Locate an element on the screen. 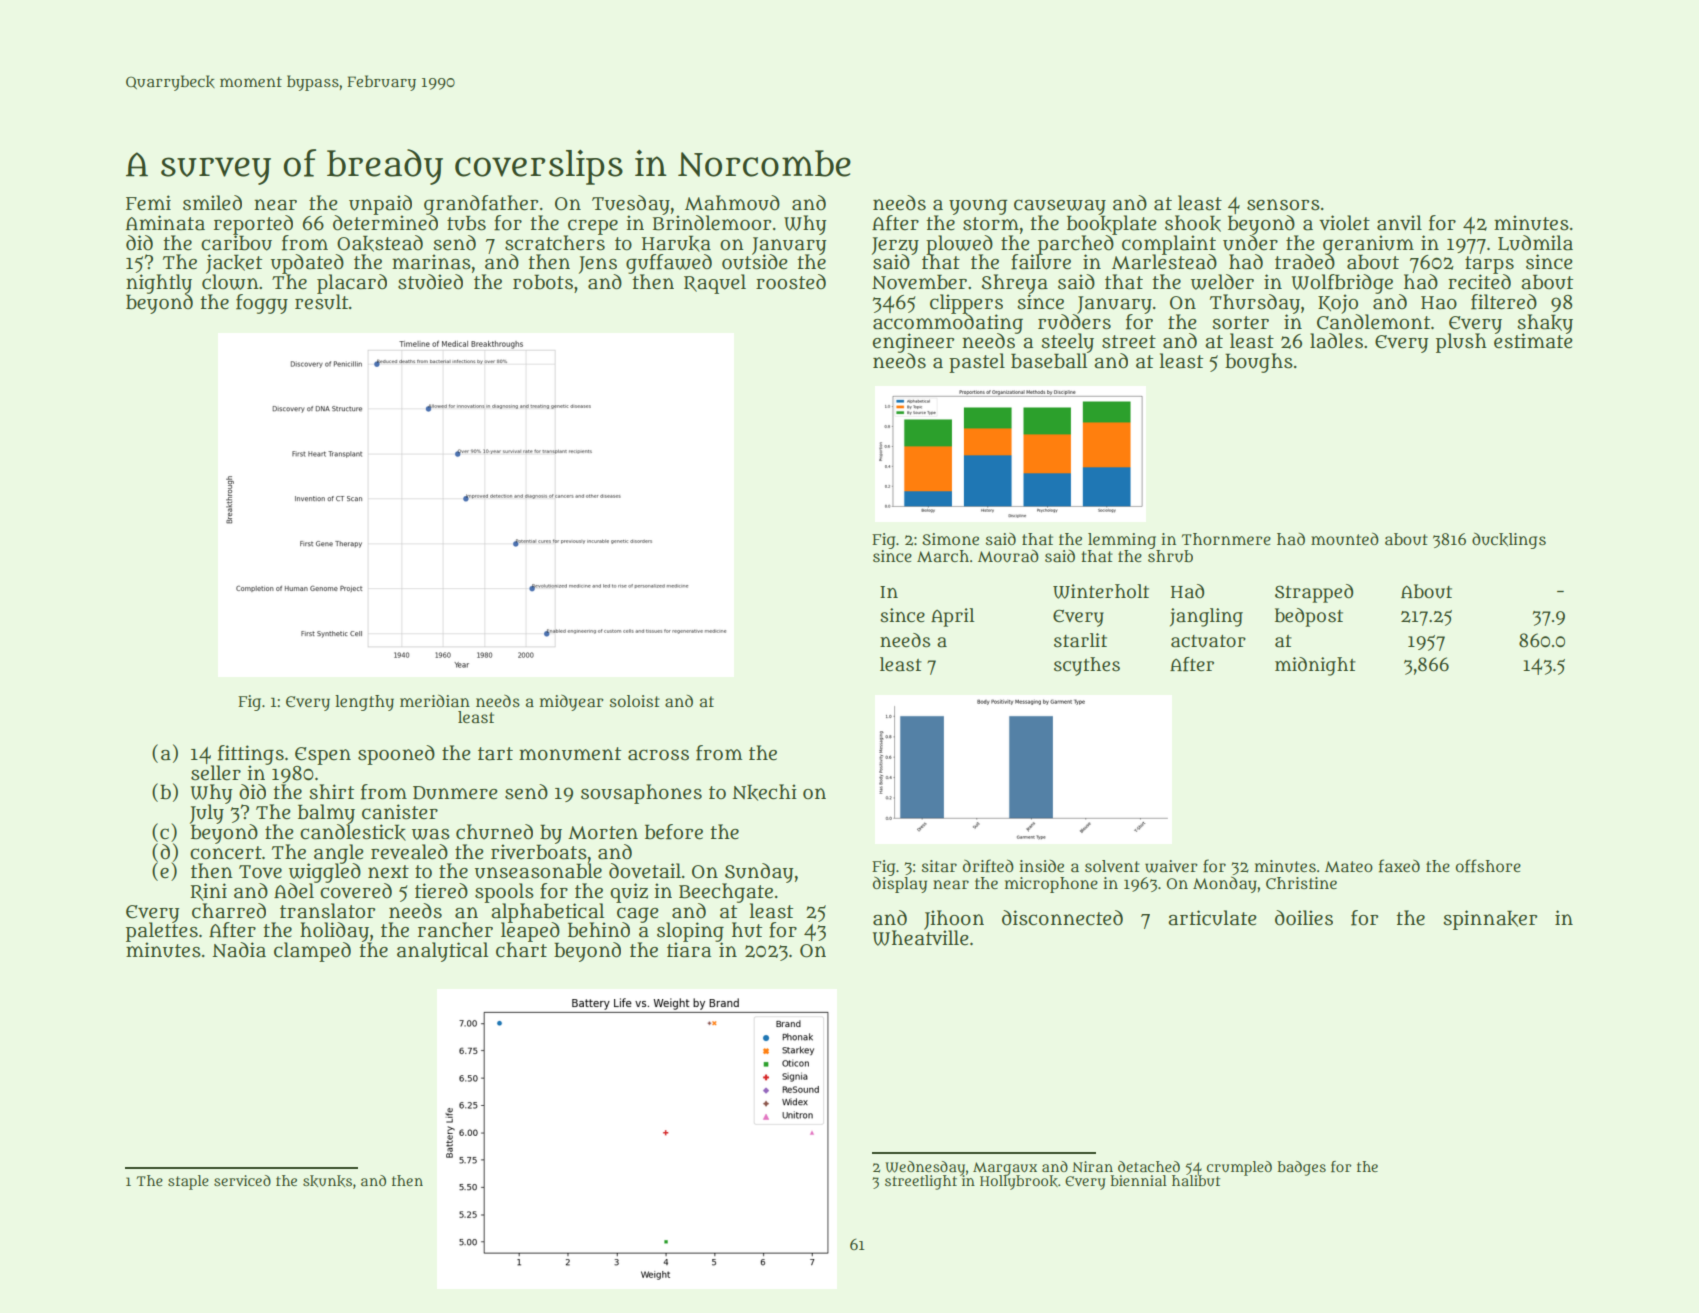  result is located at coordinates (321, 302).
